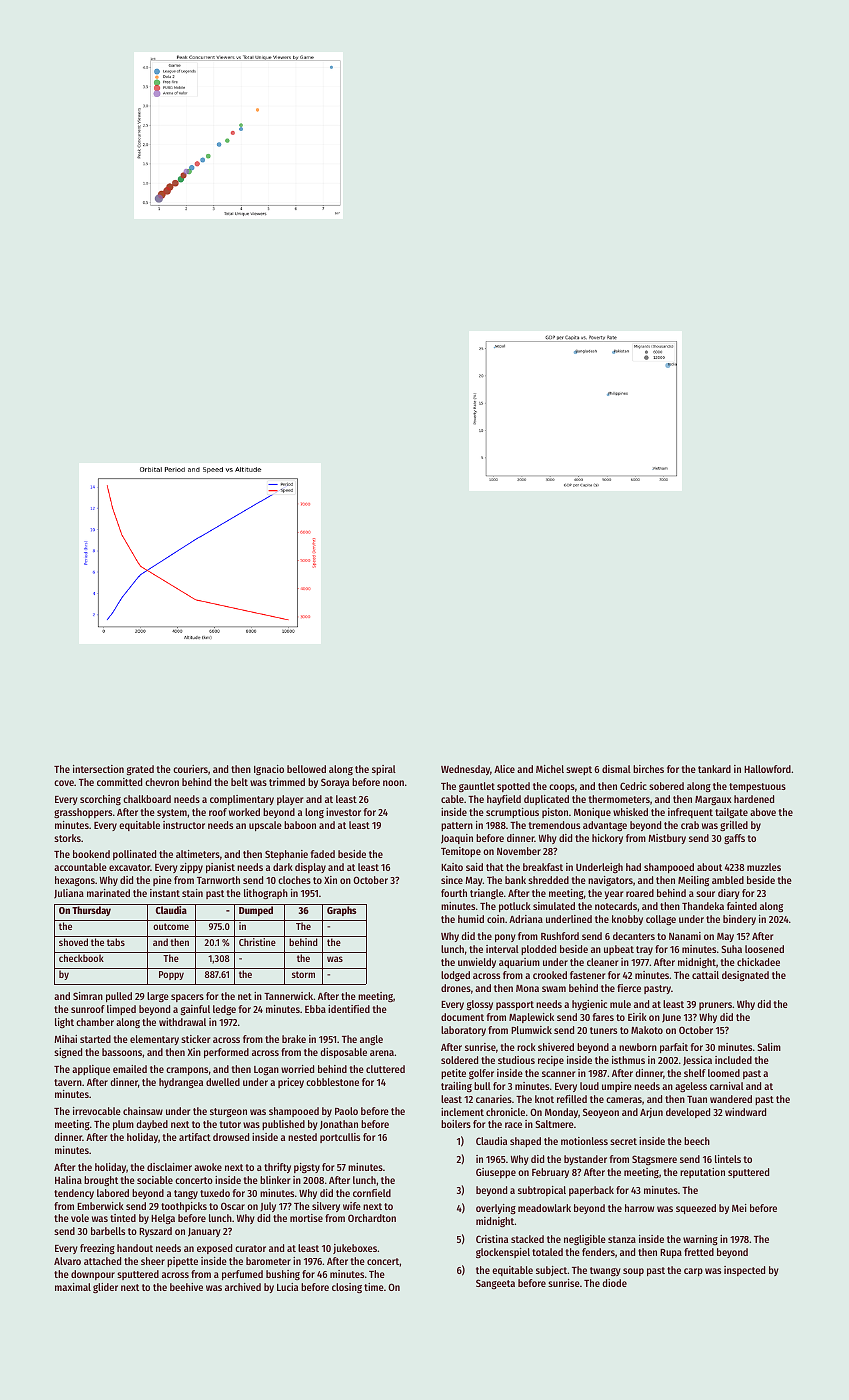 This screenshot has height=1400, width=849. I want to click on beech, so click(697, 1141).
